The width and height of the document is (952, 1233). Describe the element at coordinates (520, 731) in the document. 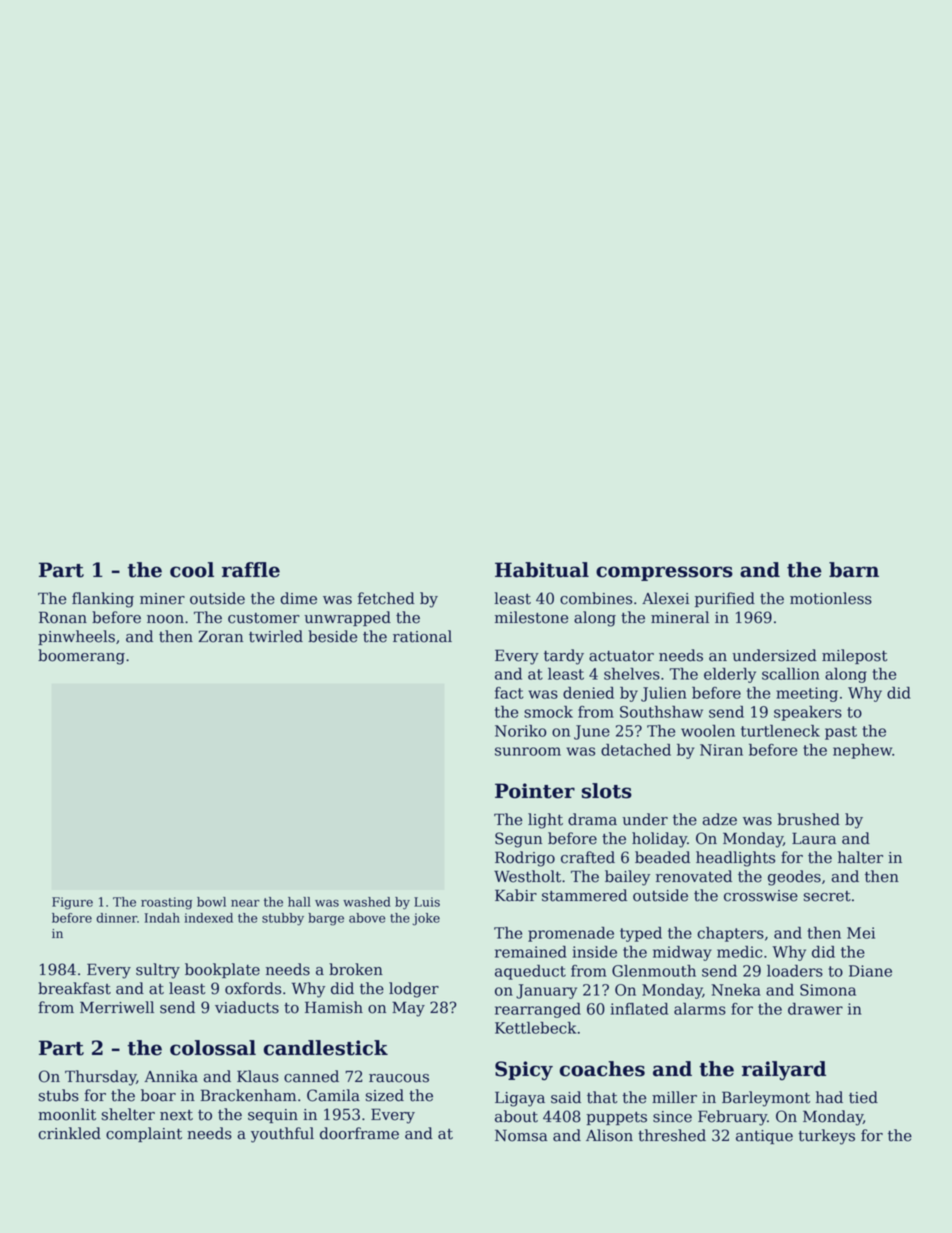

I see `Noriko` at that location.
